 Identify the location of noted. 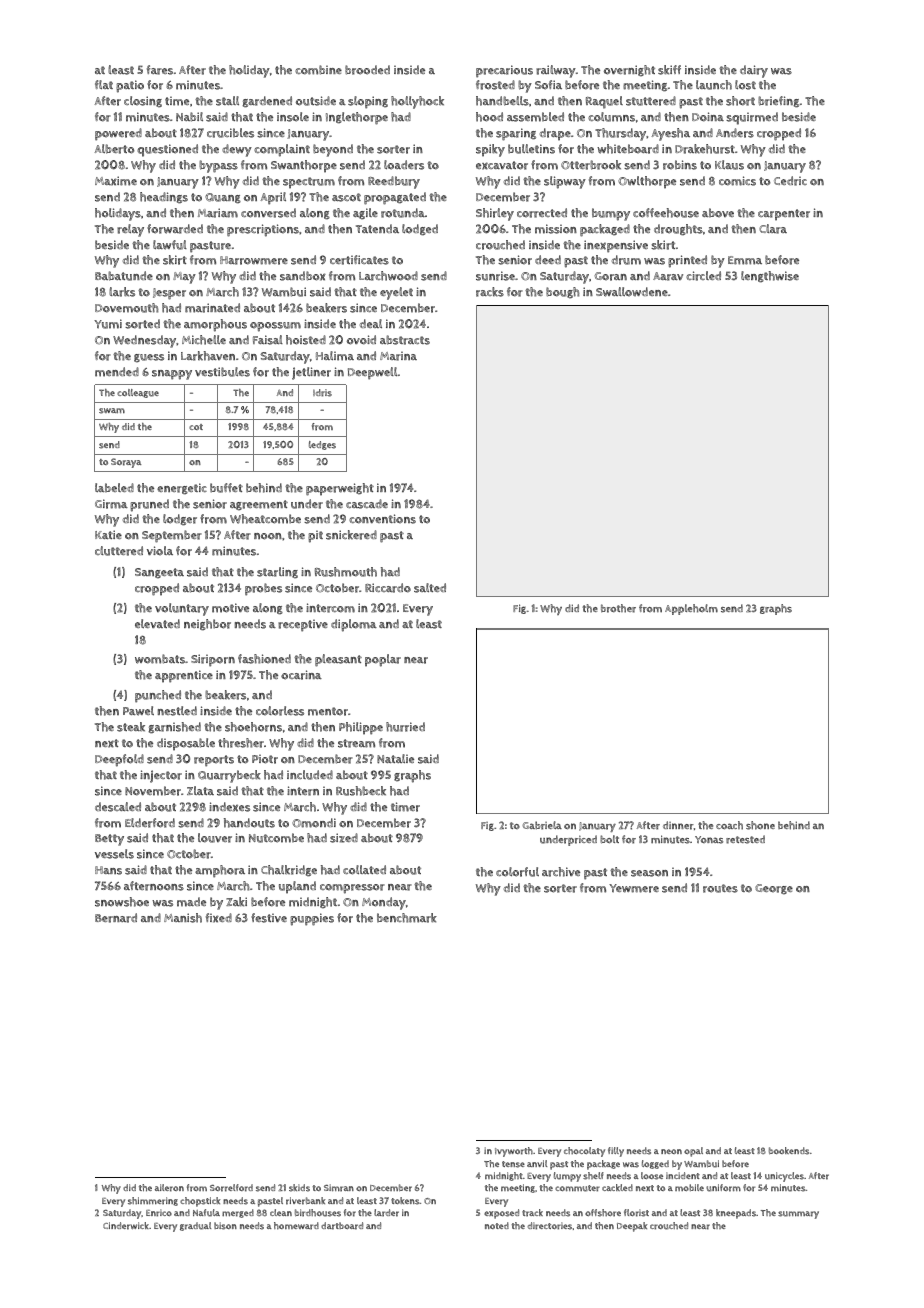
(497, 1225).
